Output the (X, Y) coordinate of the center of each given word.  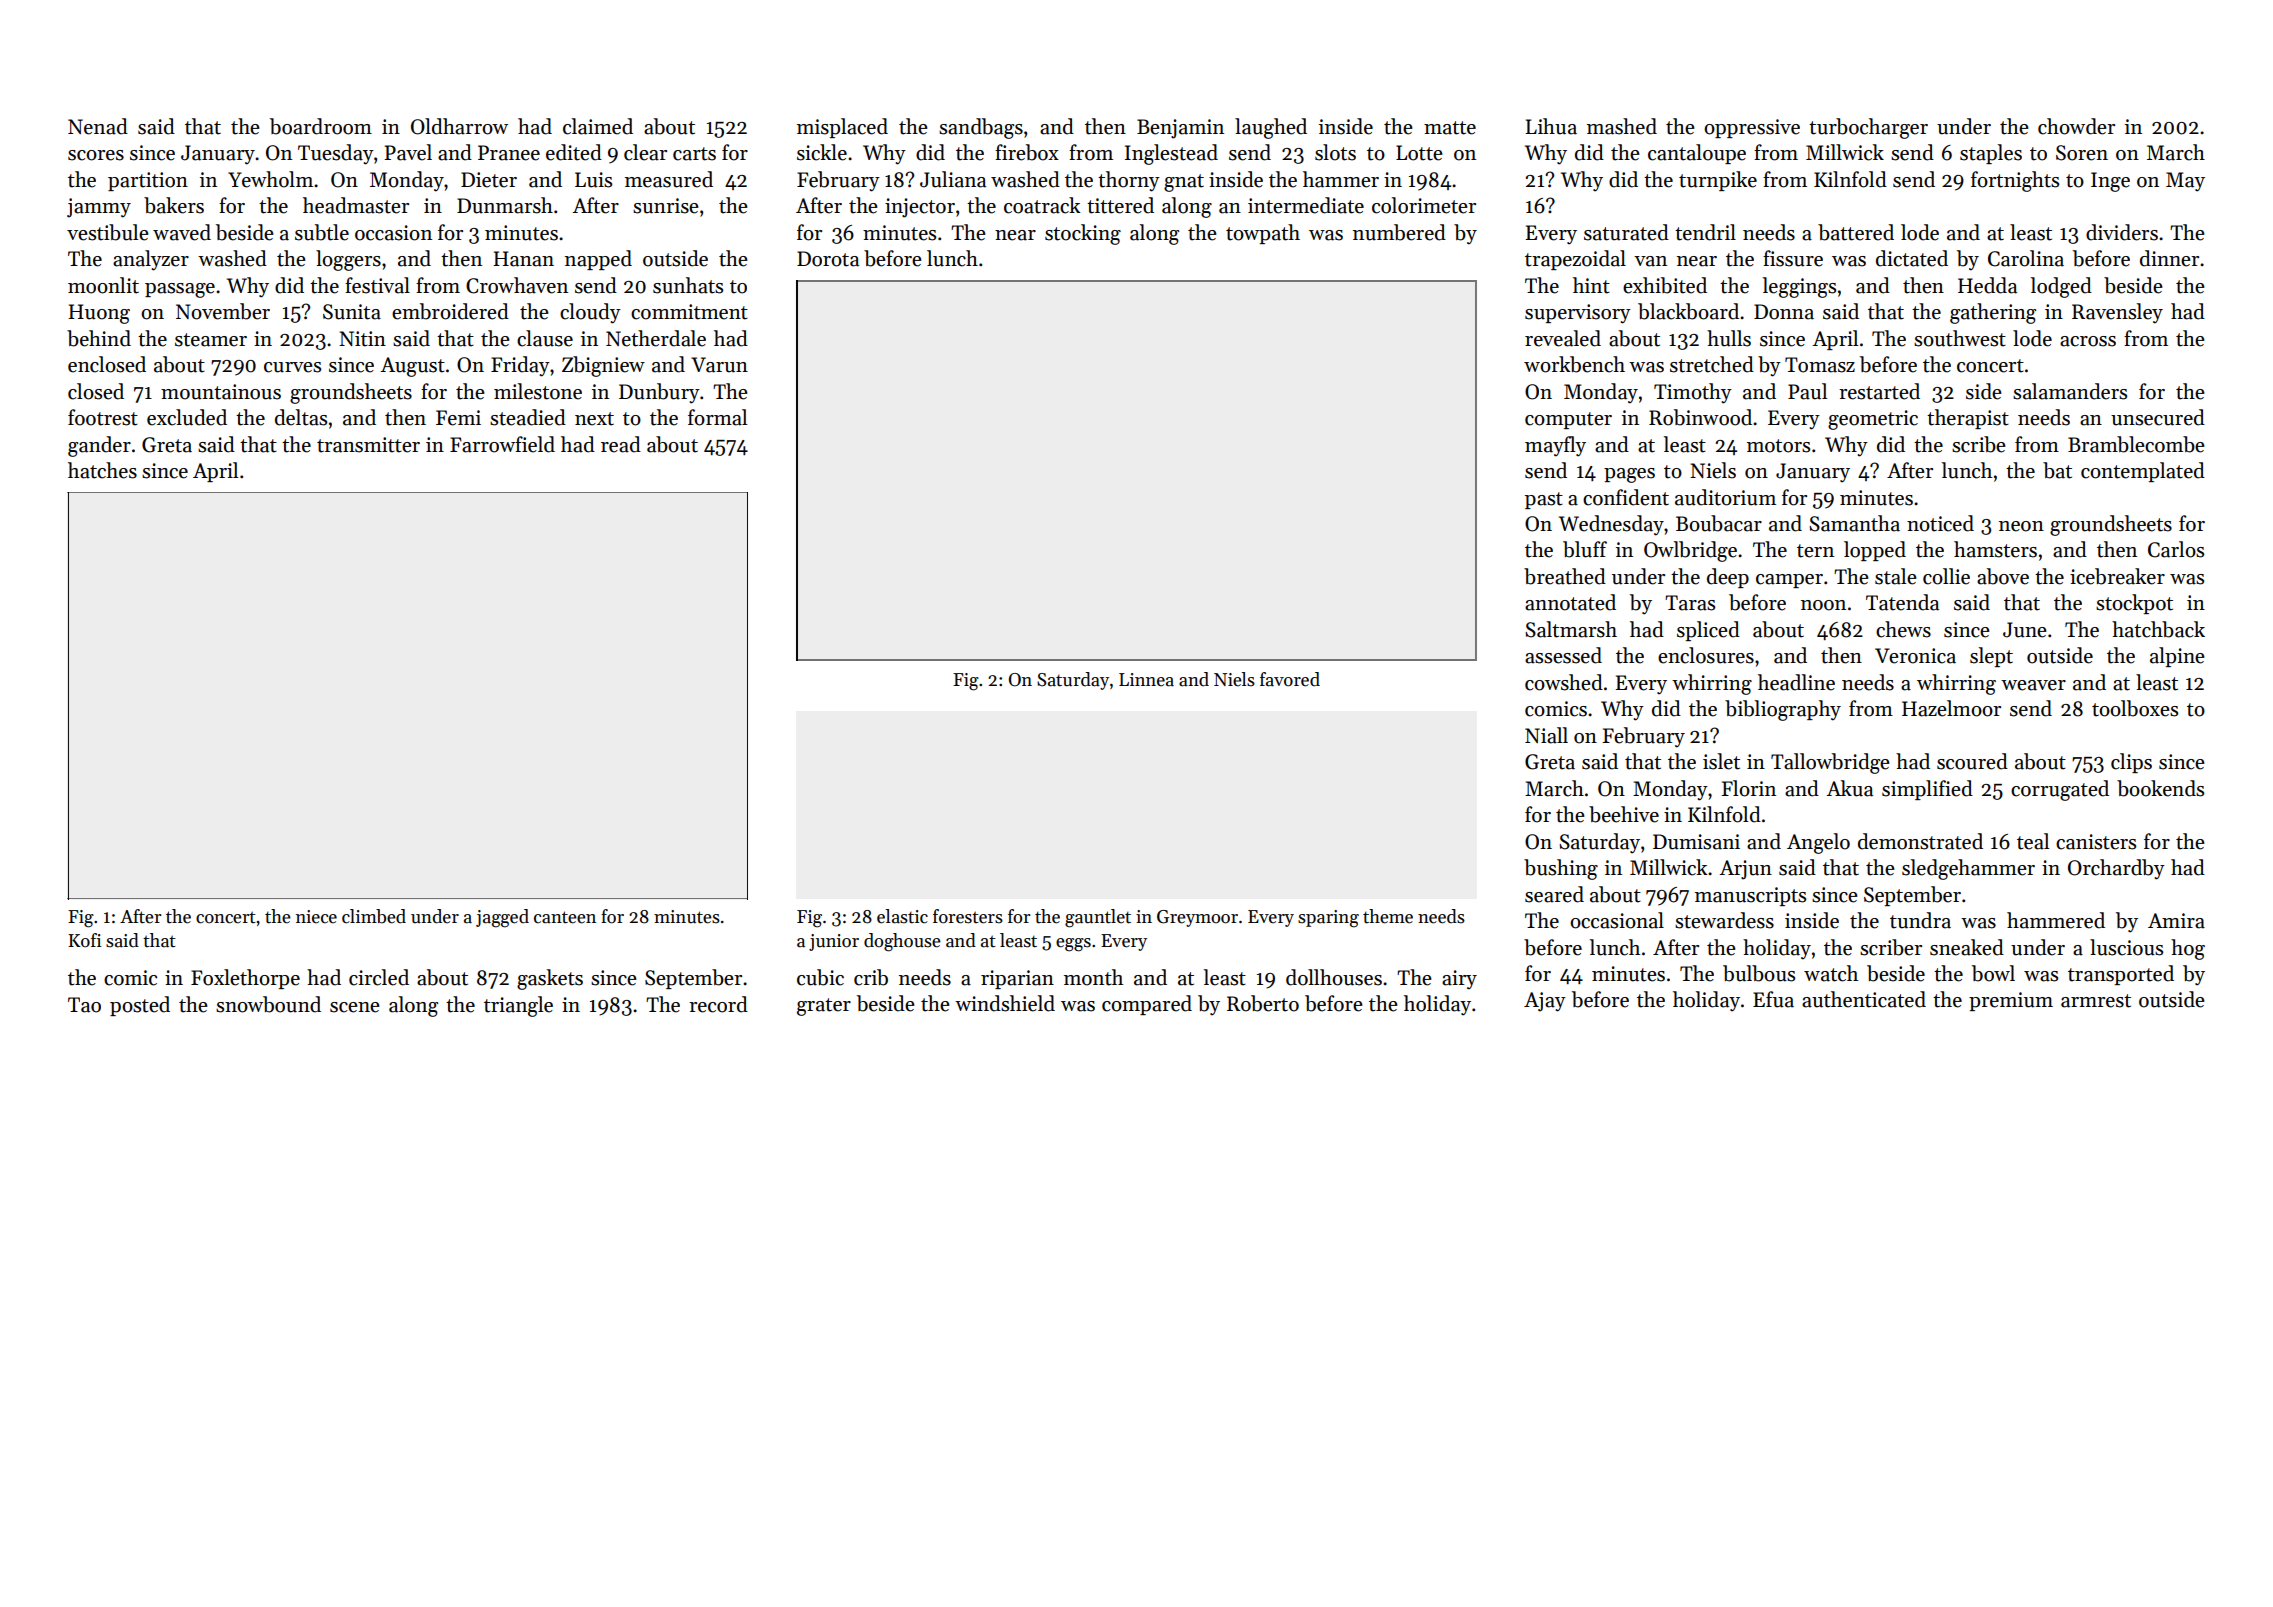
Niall (1546, 735)
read (621, 444)
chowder (2076, 126)
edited (574, 152)
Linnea (1146, 680)
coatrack (1042, 205)
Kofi (84, 940)
